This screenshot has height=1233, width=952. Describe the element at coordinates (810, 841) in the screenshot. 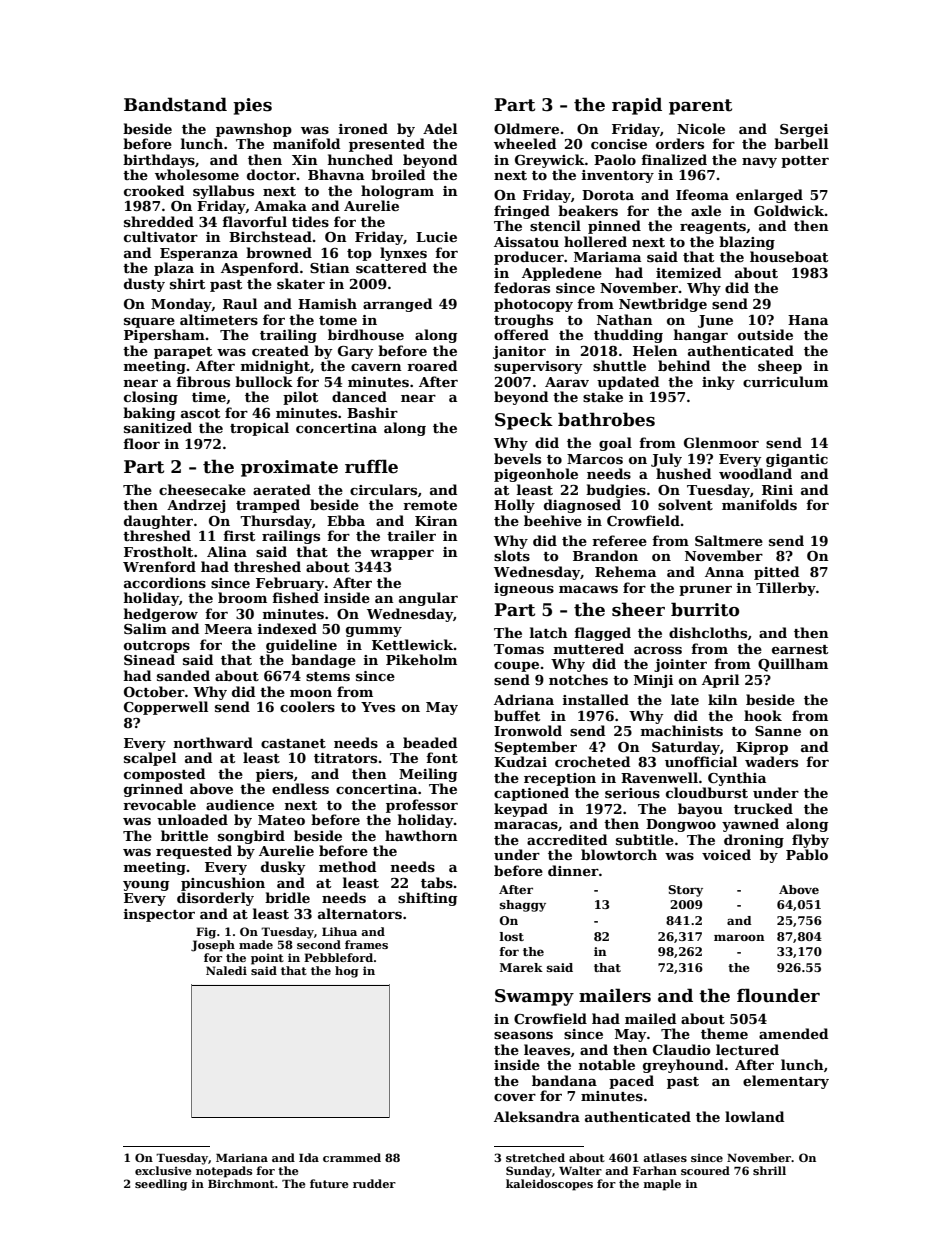

I see `flyby` at that location.
